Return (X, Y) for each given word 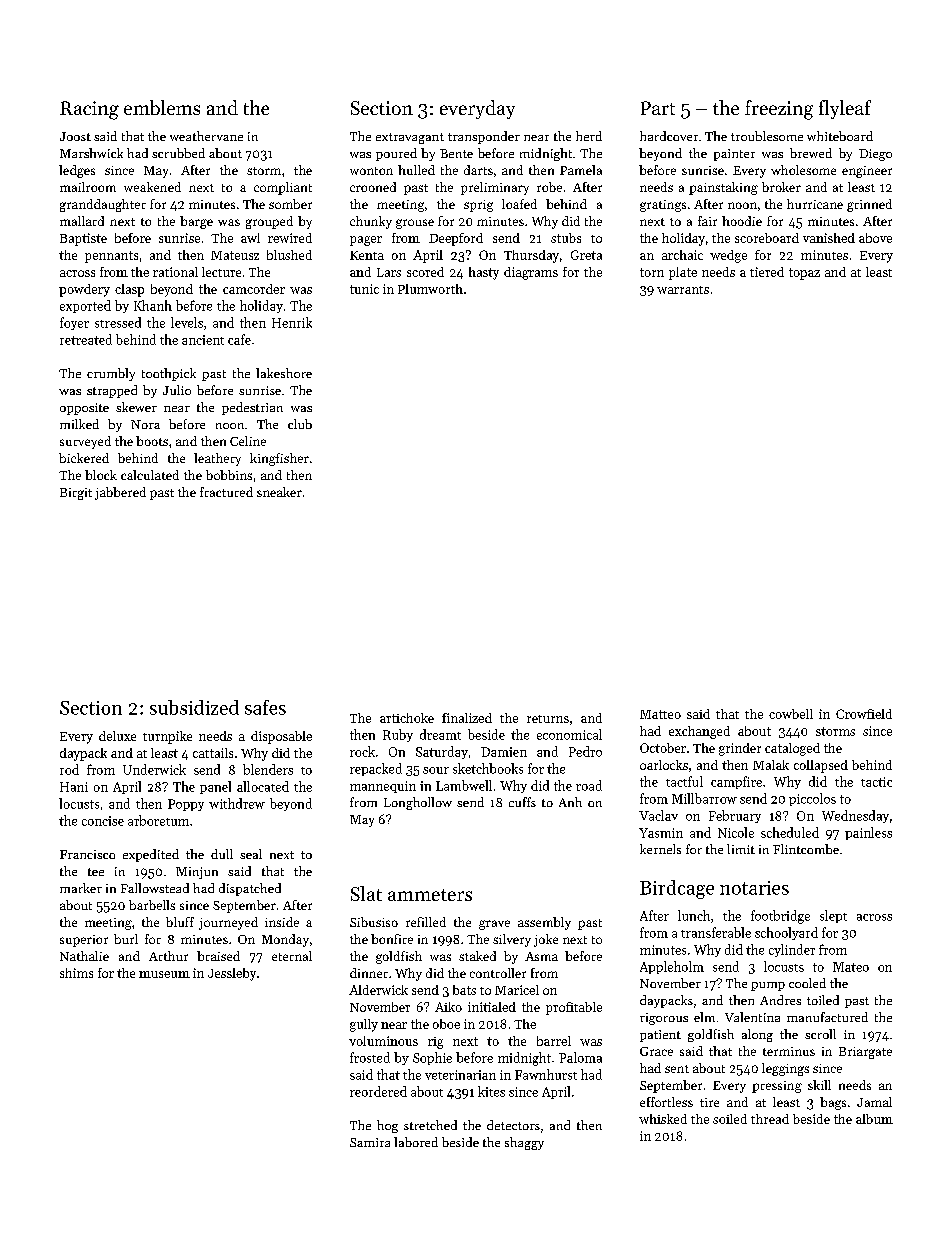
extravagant (410, 138)
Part (658, 108)
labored (416, 1142)
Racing (89, 110)
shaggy (524, 1143)
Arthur (168, 956)
